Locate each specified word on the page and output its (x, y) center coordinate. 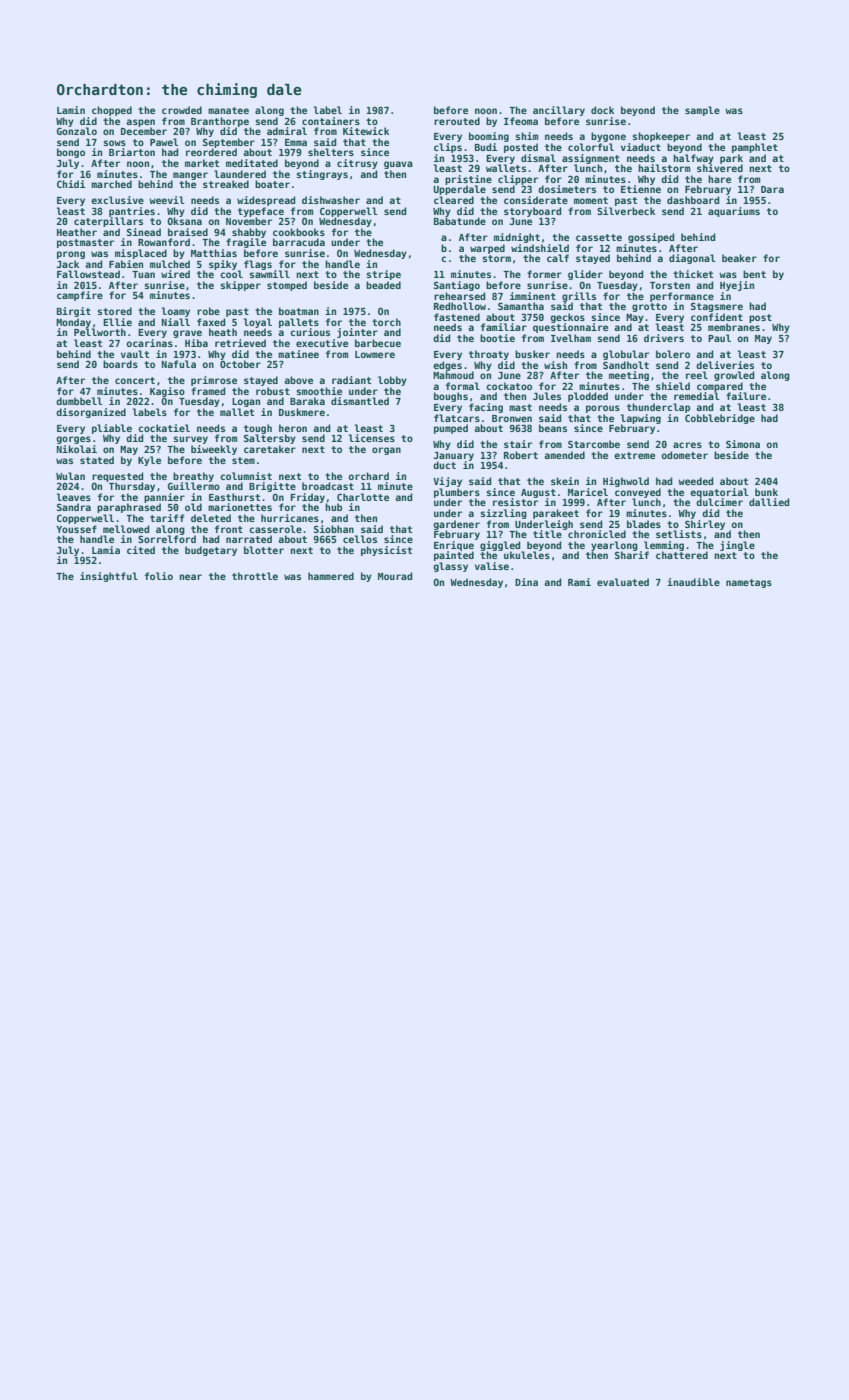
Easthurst (234, 497)
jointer (357, 333)
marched (111, 184)
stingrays (322, 175)
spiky (223, 265)
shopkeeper (661, 137)
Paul (719, 338)
